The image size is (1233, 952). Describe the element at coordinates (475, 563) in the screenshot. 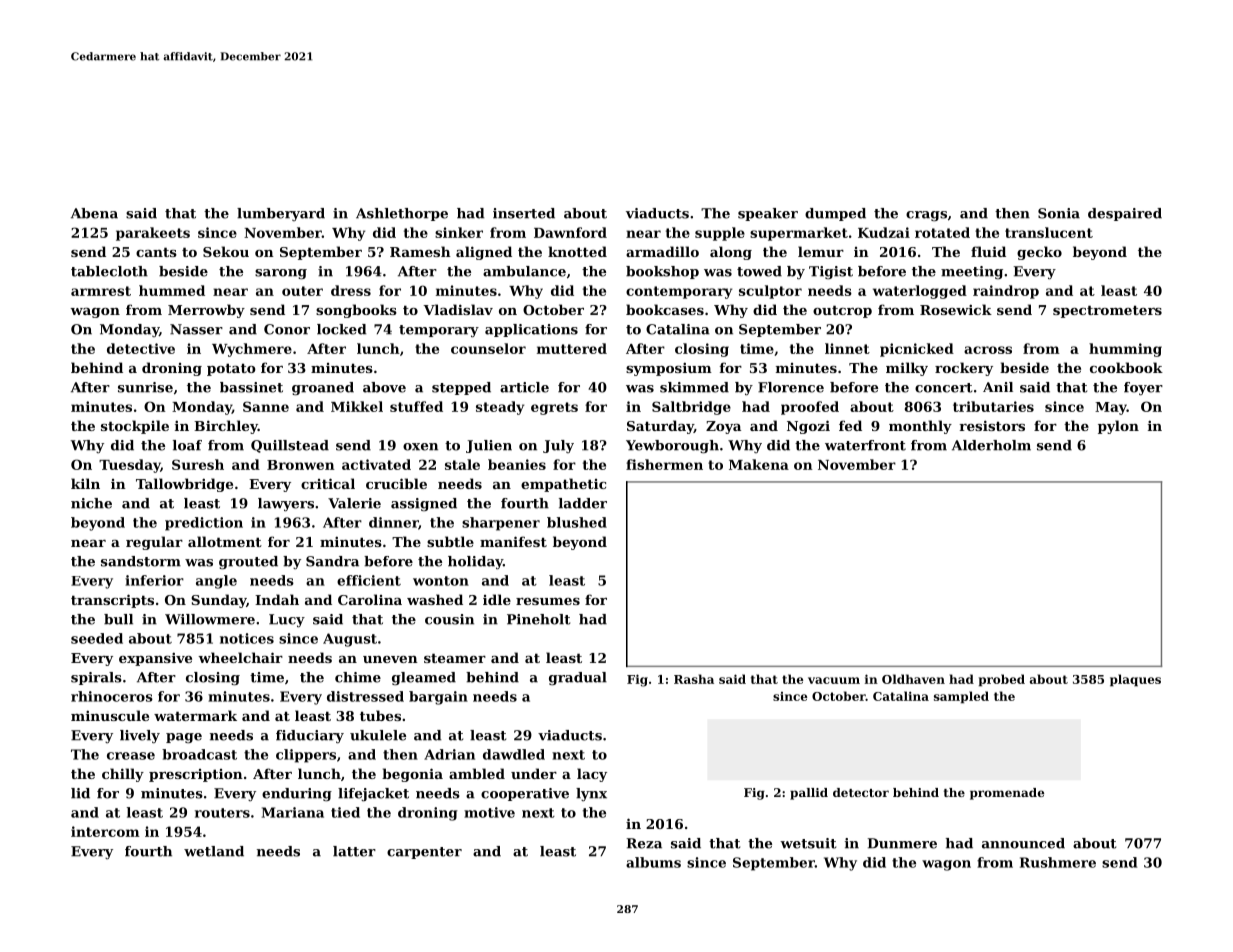

I see `holiday` at that location.
